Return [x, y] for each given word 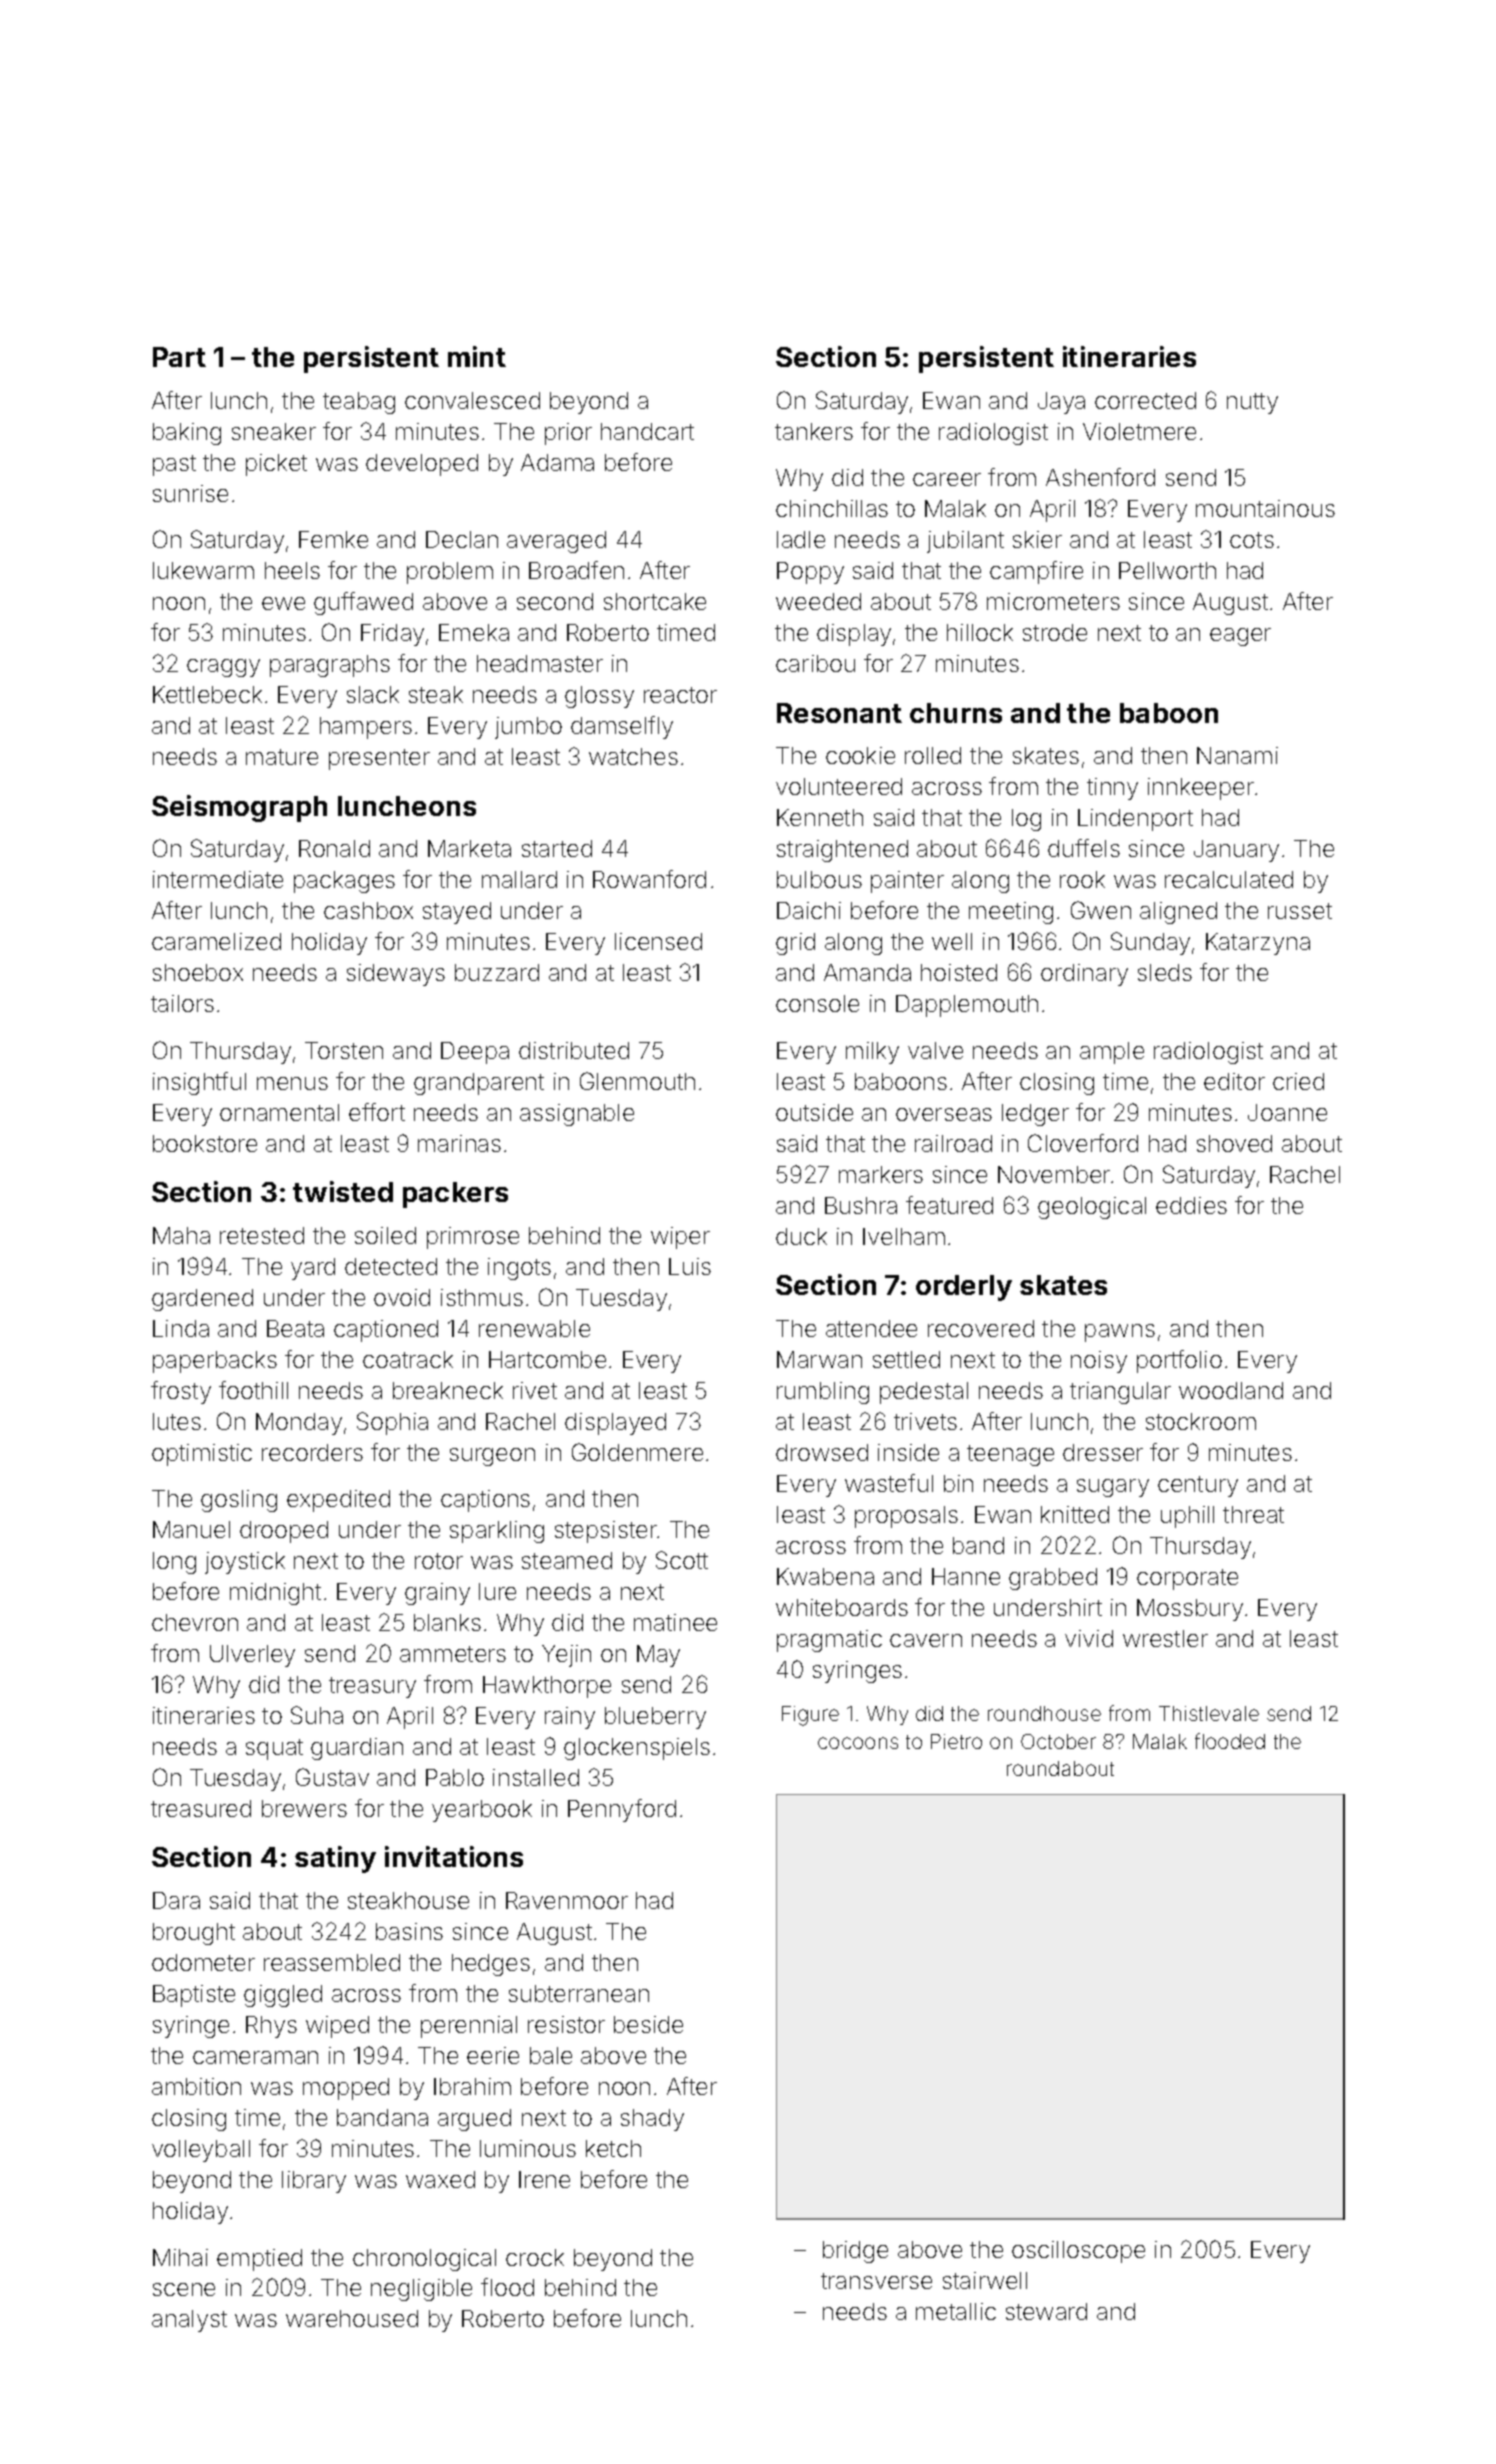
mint [477, 356]
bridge [855, 2252]
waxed [440, 2179]
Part [179, 357]
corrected [1145, 400]
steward [1046, 2311]
